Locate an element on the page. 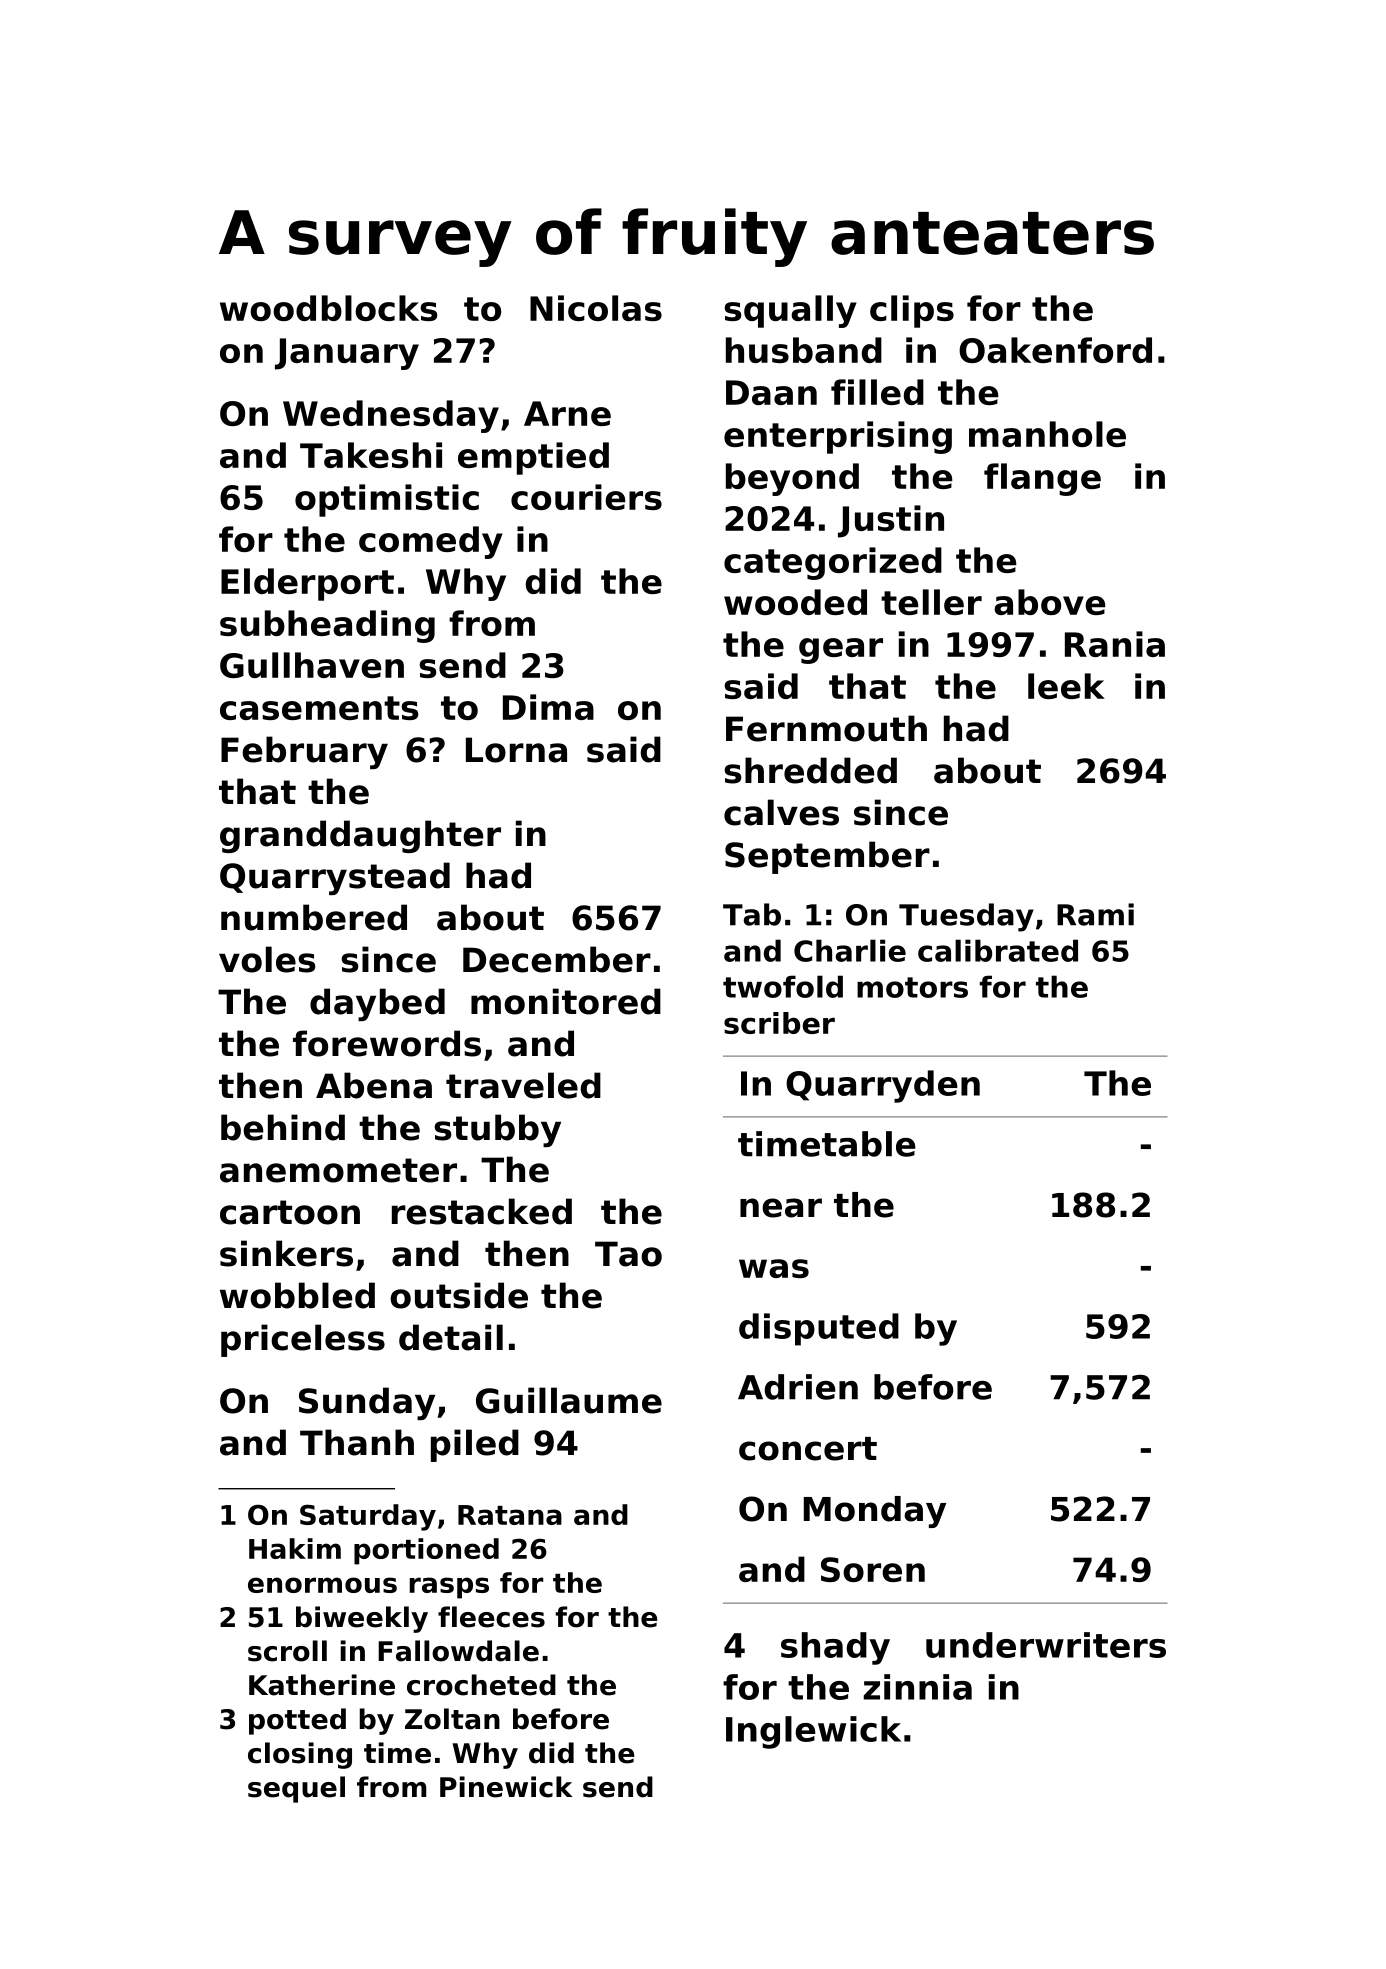 This document has width=1386, height=1969. Lorna is located at coordinates (516, 750).
